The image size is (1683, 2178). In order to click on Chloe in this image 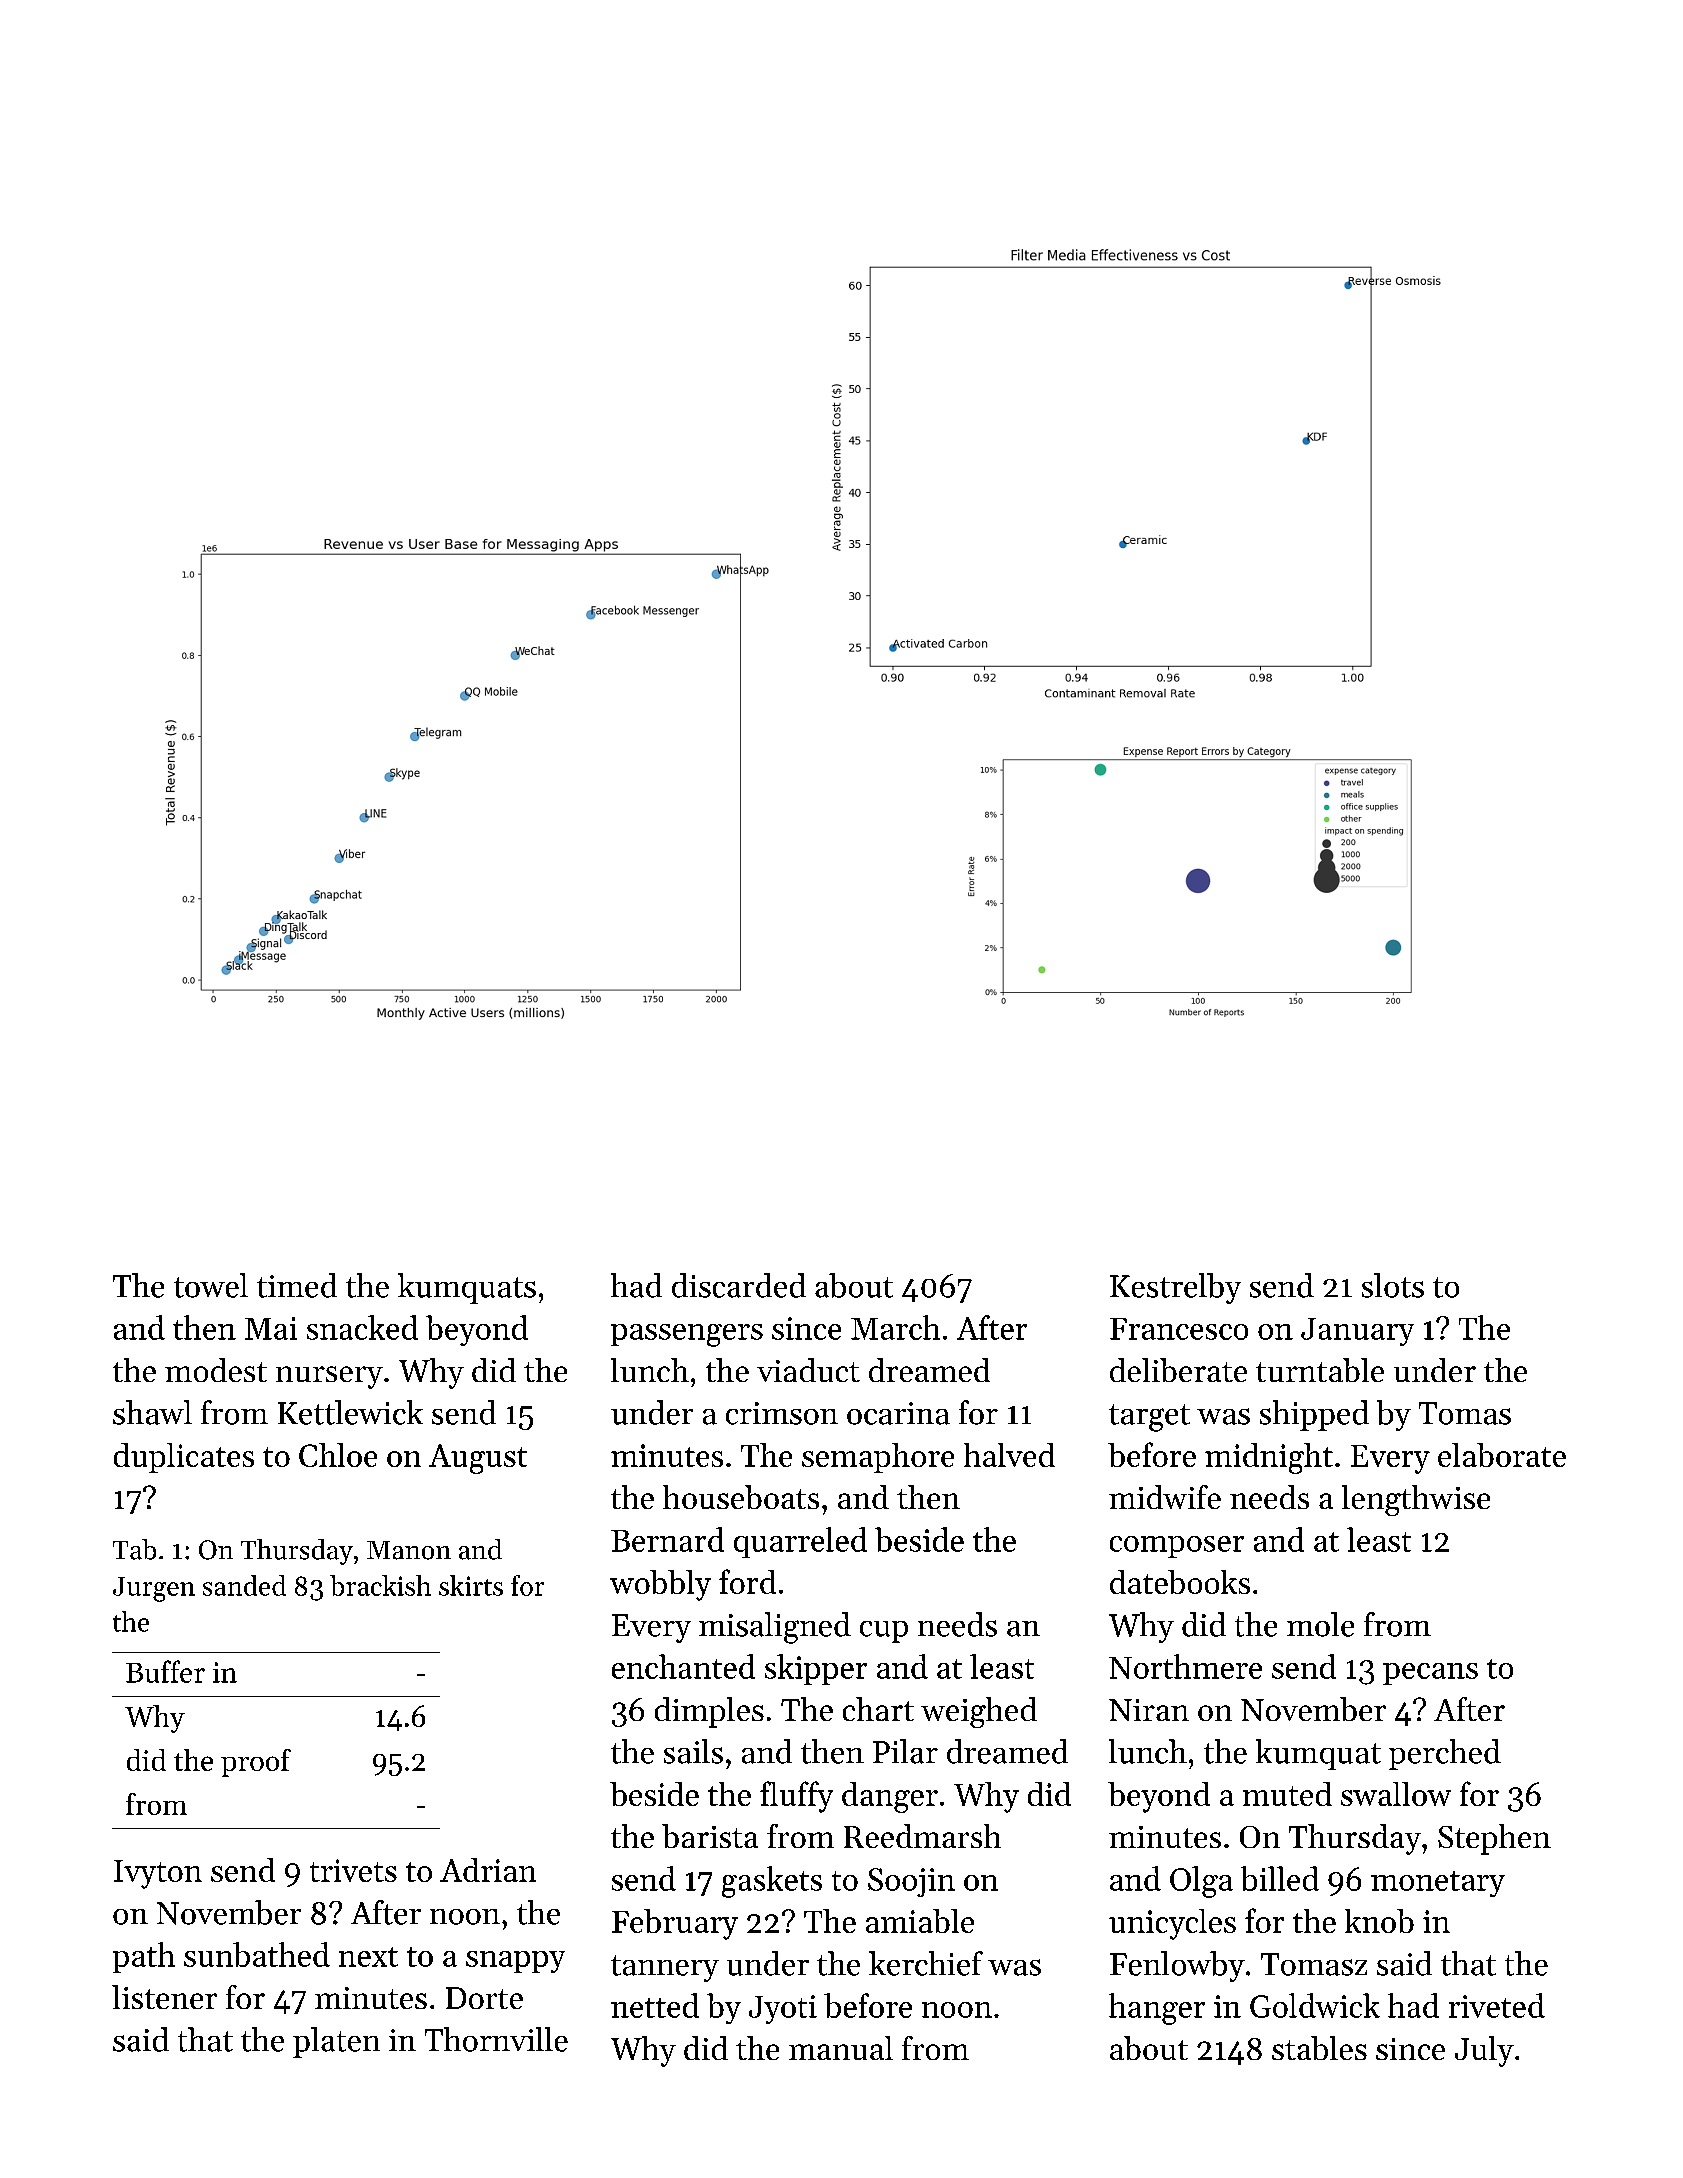, I will do `click(338, 1455)`.
